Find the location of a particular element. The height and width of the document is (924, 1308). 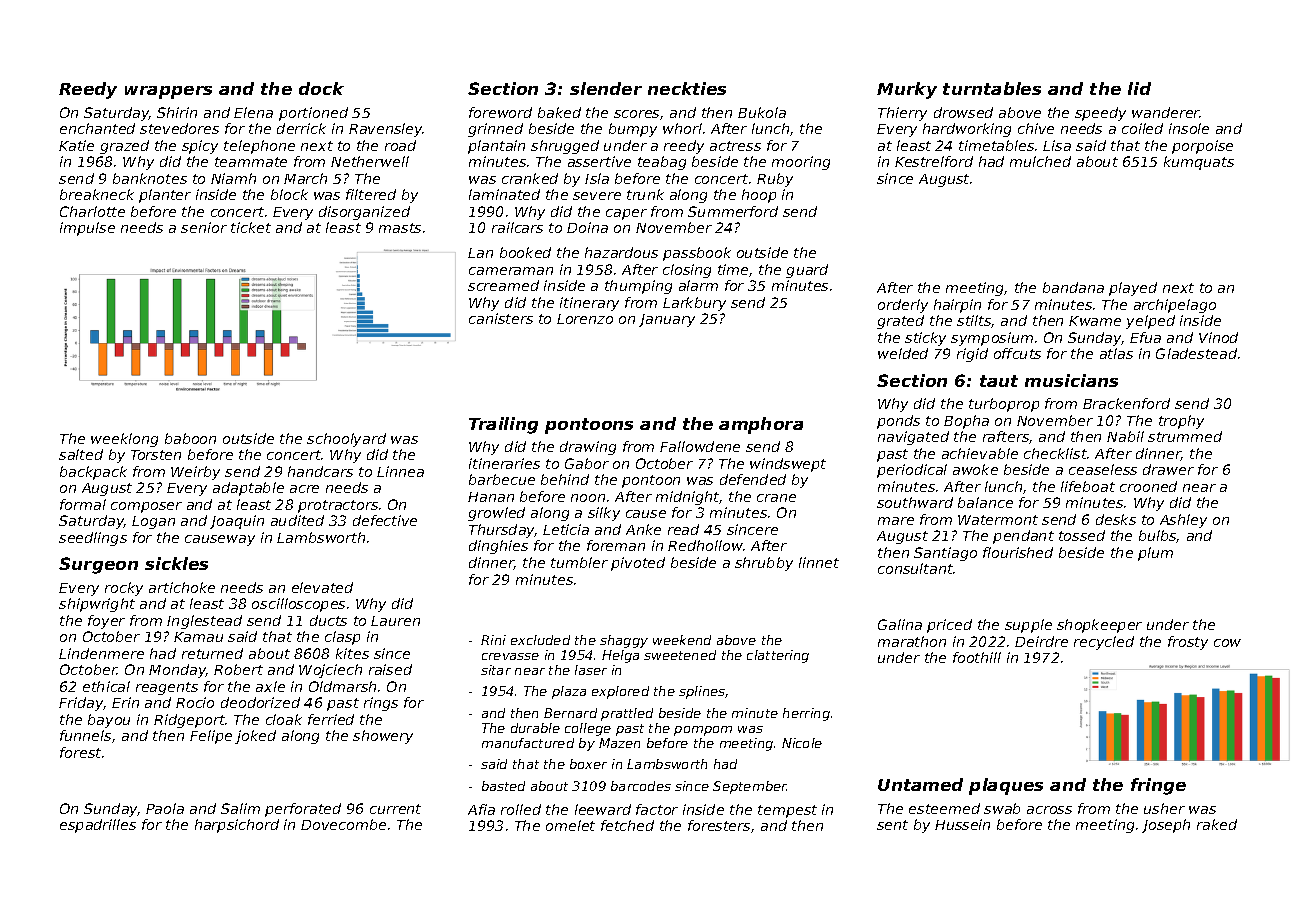

Efua is located at coordinates (1145, 337).
